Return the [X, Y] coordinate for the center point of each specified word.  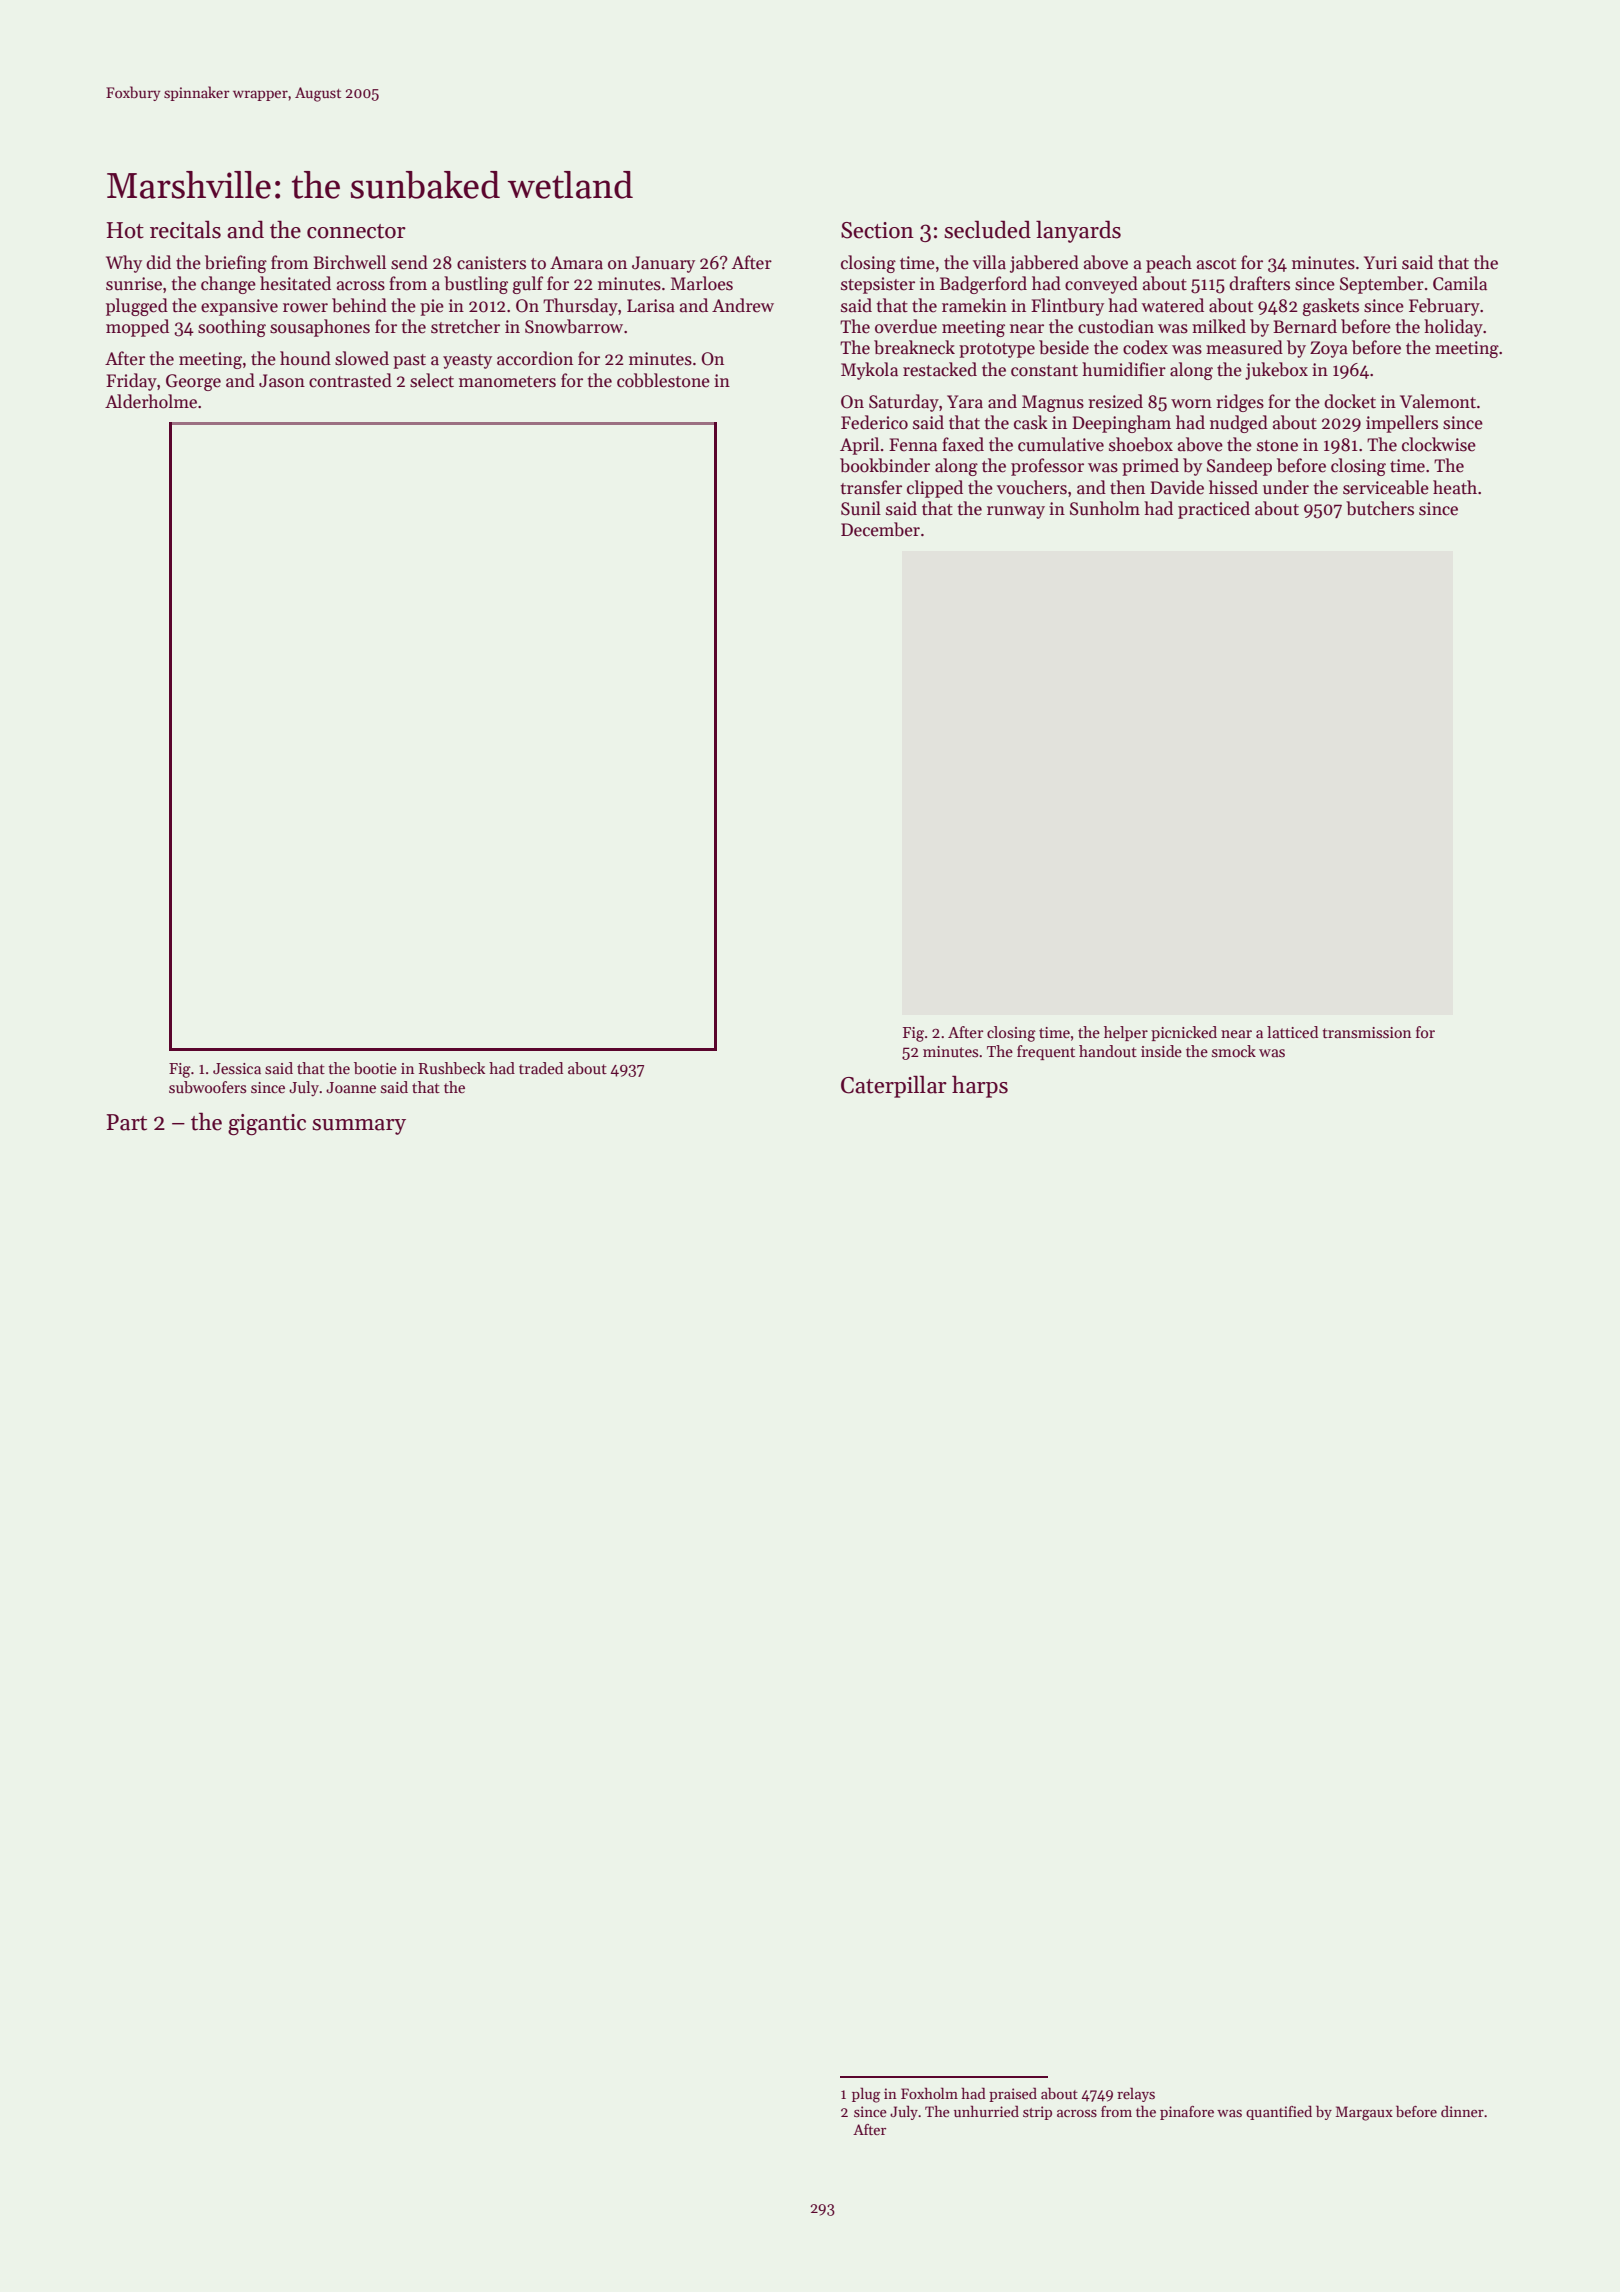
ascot [1216, 264]
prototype [997, 350]
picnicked [1184, 1033]
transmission [1366, 1033]
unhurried [986, 2111]
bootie [375, 1068]
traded [541, 1068]
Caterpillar [894, 1086]
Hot [125, 230]
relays [1136, 2094]
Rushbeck [452, 1068]
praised [1013, 2094]
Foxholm [929, 2093]
